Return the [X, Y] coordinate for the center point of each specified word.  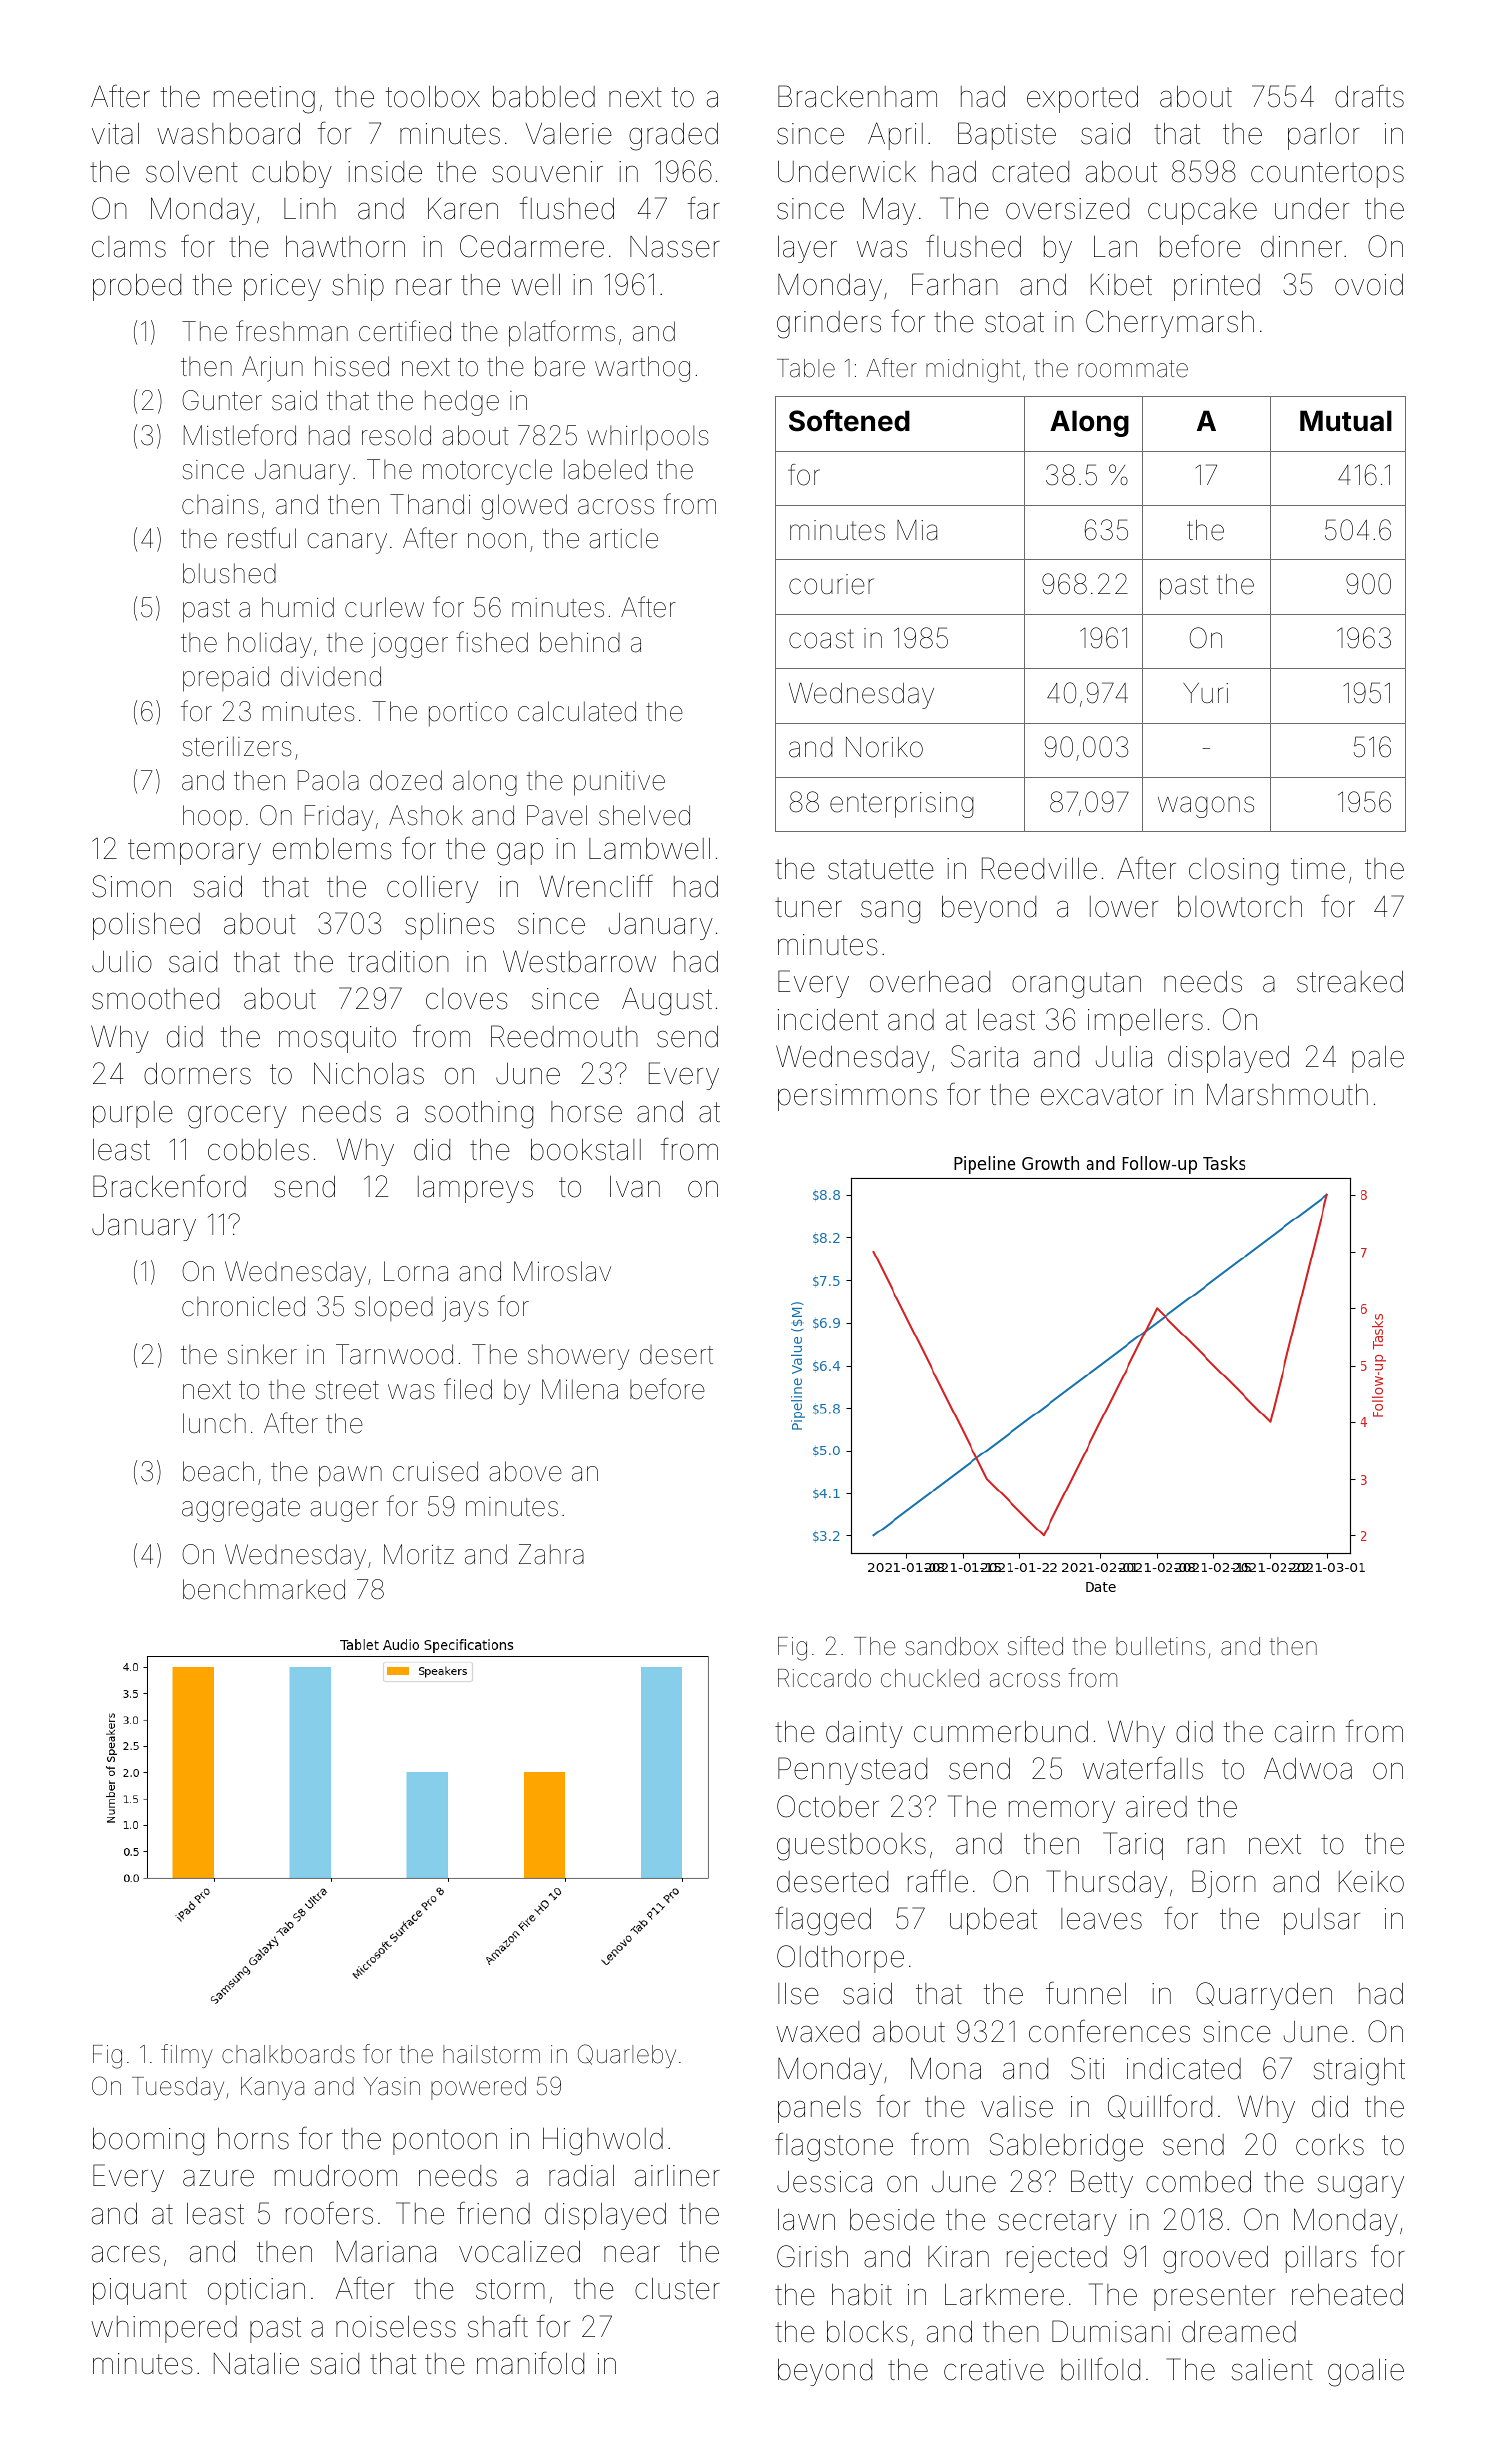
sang [890, 912]
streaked [1350, 982]
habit [862, 2295]
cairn [1305, 1732]
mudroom [336, 2176]
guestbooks [851, 1847]
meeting [264, 100]
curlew [384, 607]
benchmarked [264, 1589]
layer [807, 249]
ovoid [1369, 285]
